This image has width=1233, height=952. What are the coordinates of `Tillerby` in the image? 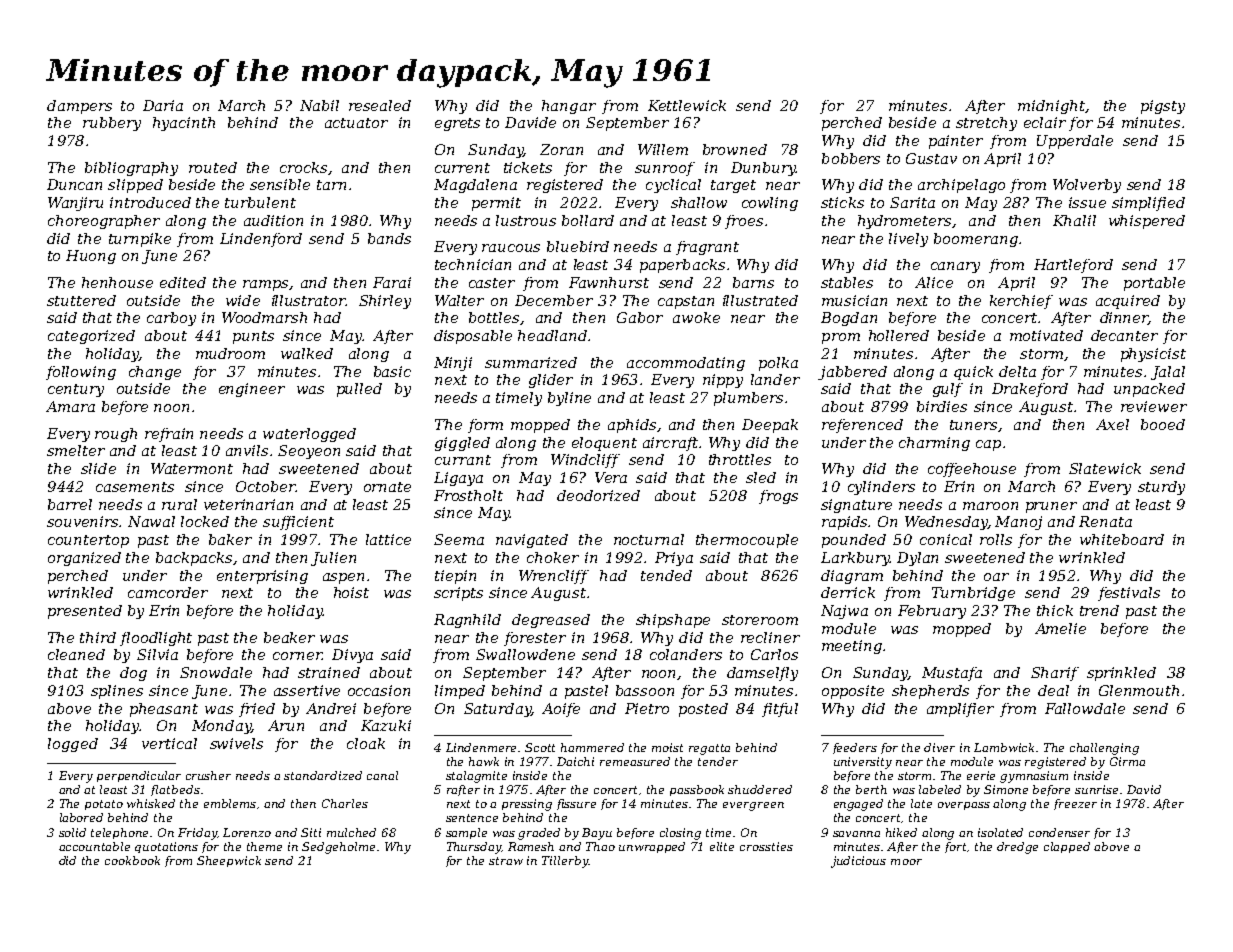 It's located at (565, 862).
